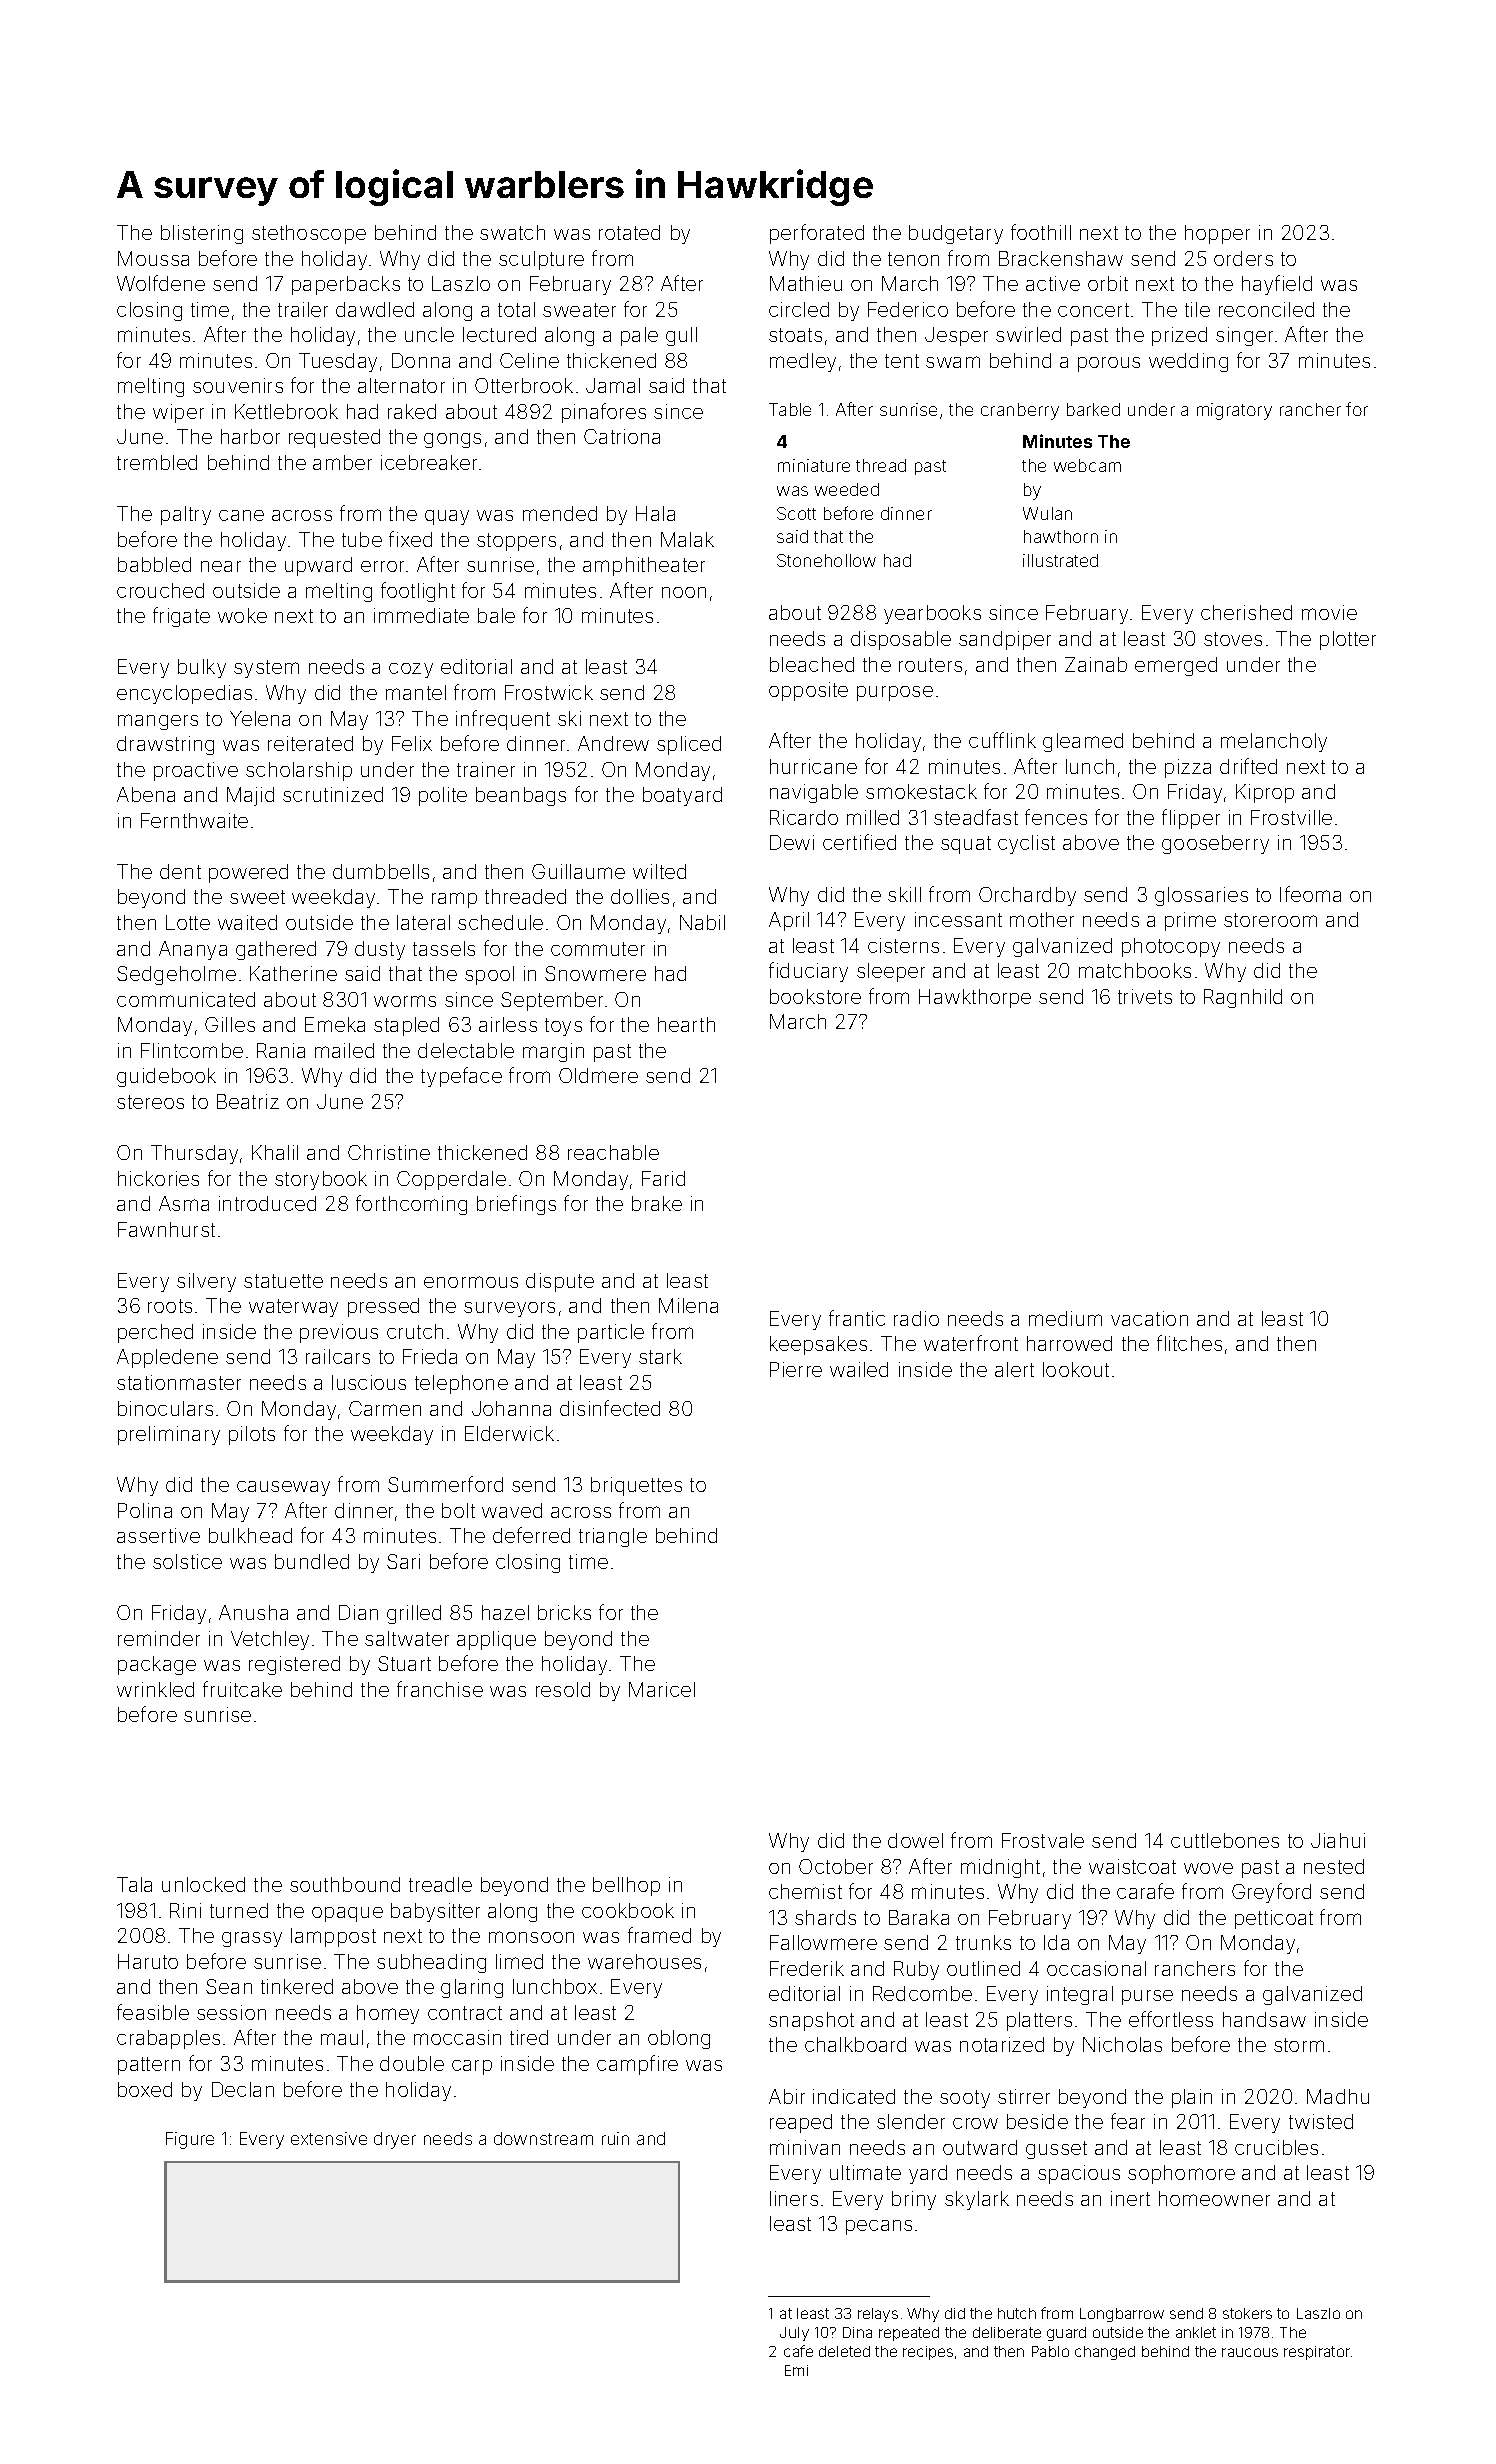 Image resolution: width=1496 pixels, height=2464 pixels. What do you see at coordinates (1217, 234) in the document?
I see `hopper` at bounding box center [1217, 234].
